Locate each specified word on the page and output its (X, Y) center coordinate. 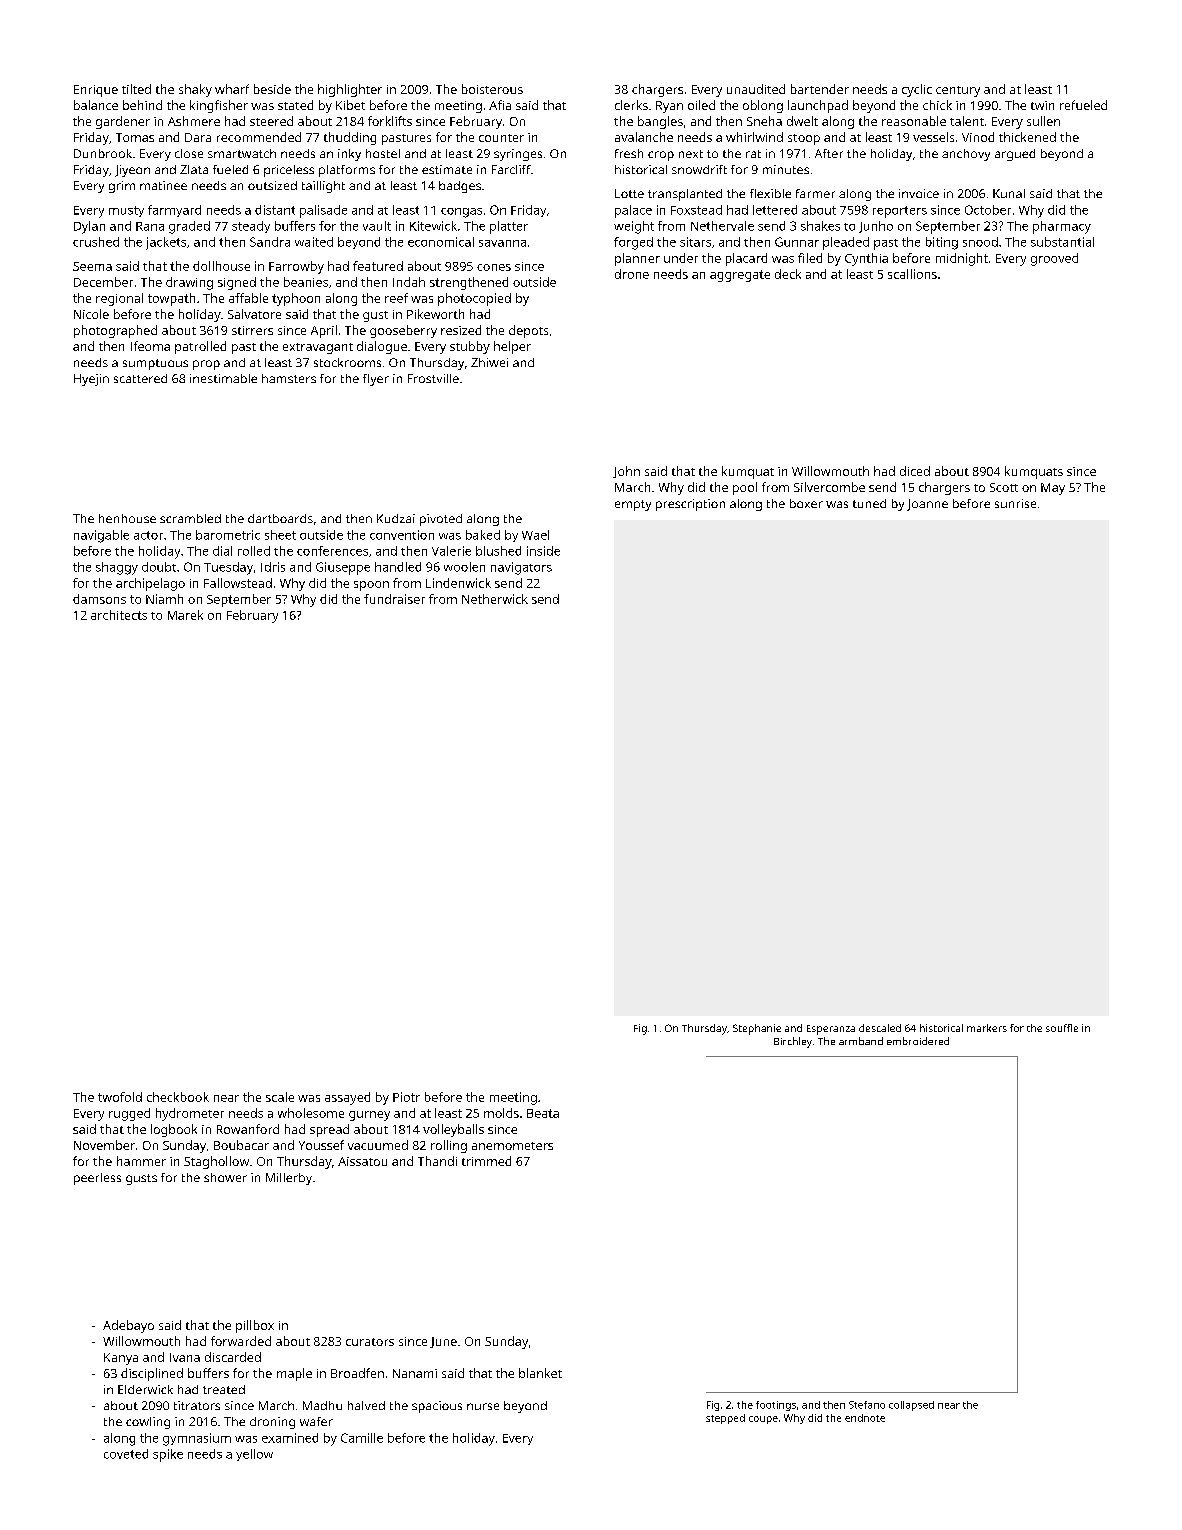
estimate (447, 169)
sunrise (1015, 503)
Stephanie (757, 1029)
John (626, 472)
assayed (347, 1098)
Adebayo (128, 1326)
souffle (1062, 1028)
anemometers (512, 1146)
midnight (962, 259)
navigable (101, 536)
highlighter (350, 90)
